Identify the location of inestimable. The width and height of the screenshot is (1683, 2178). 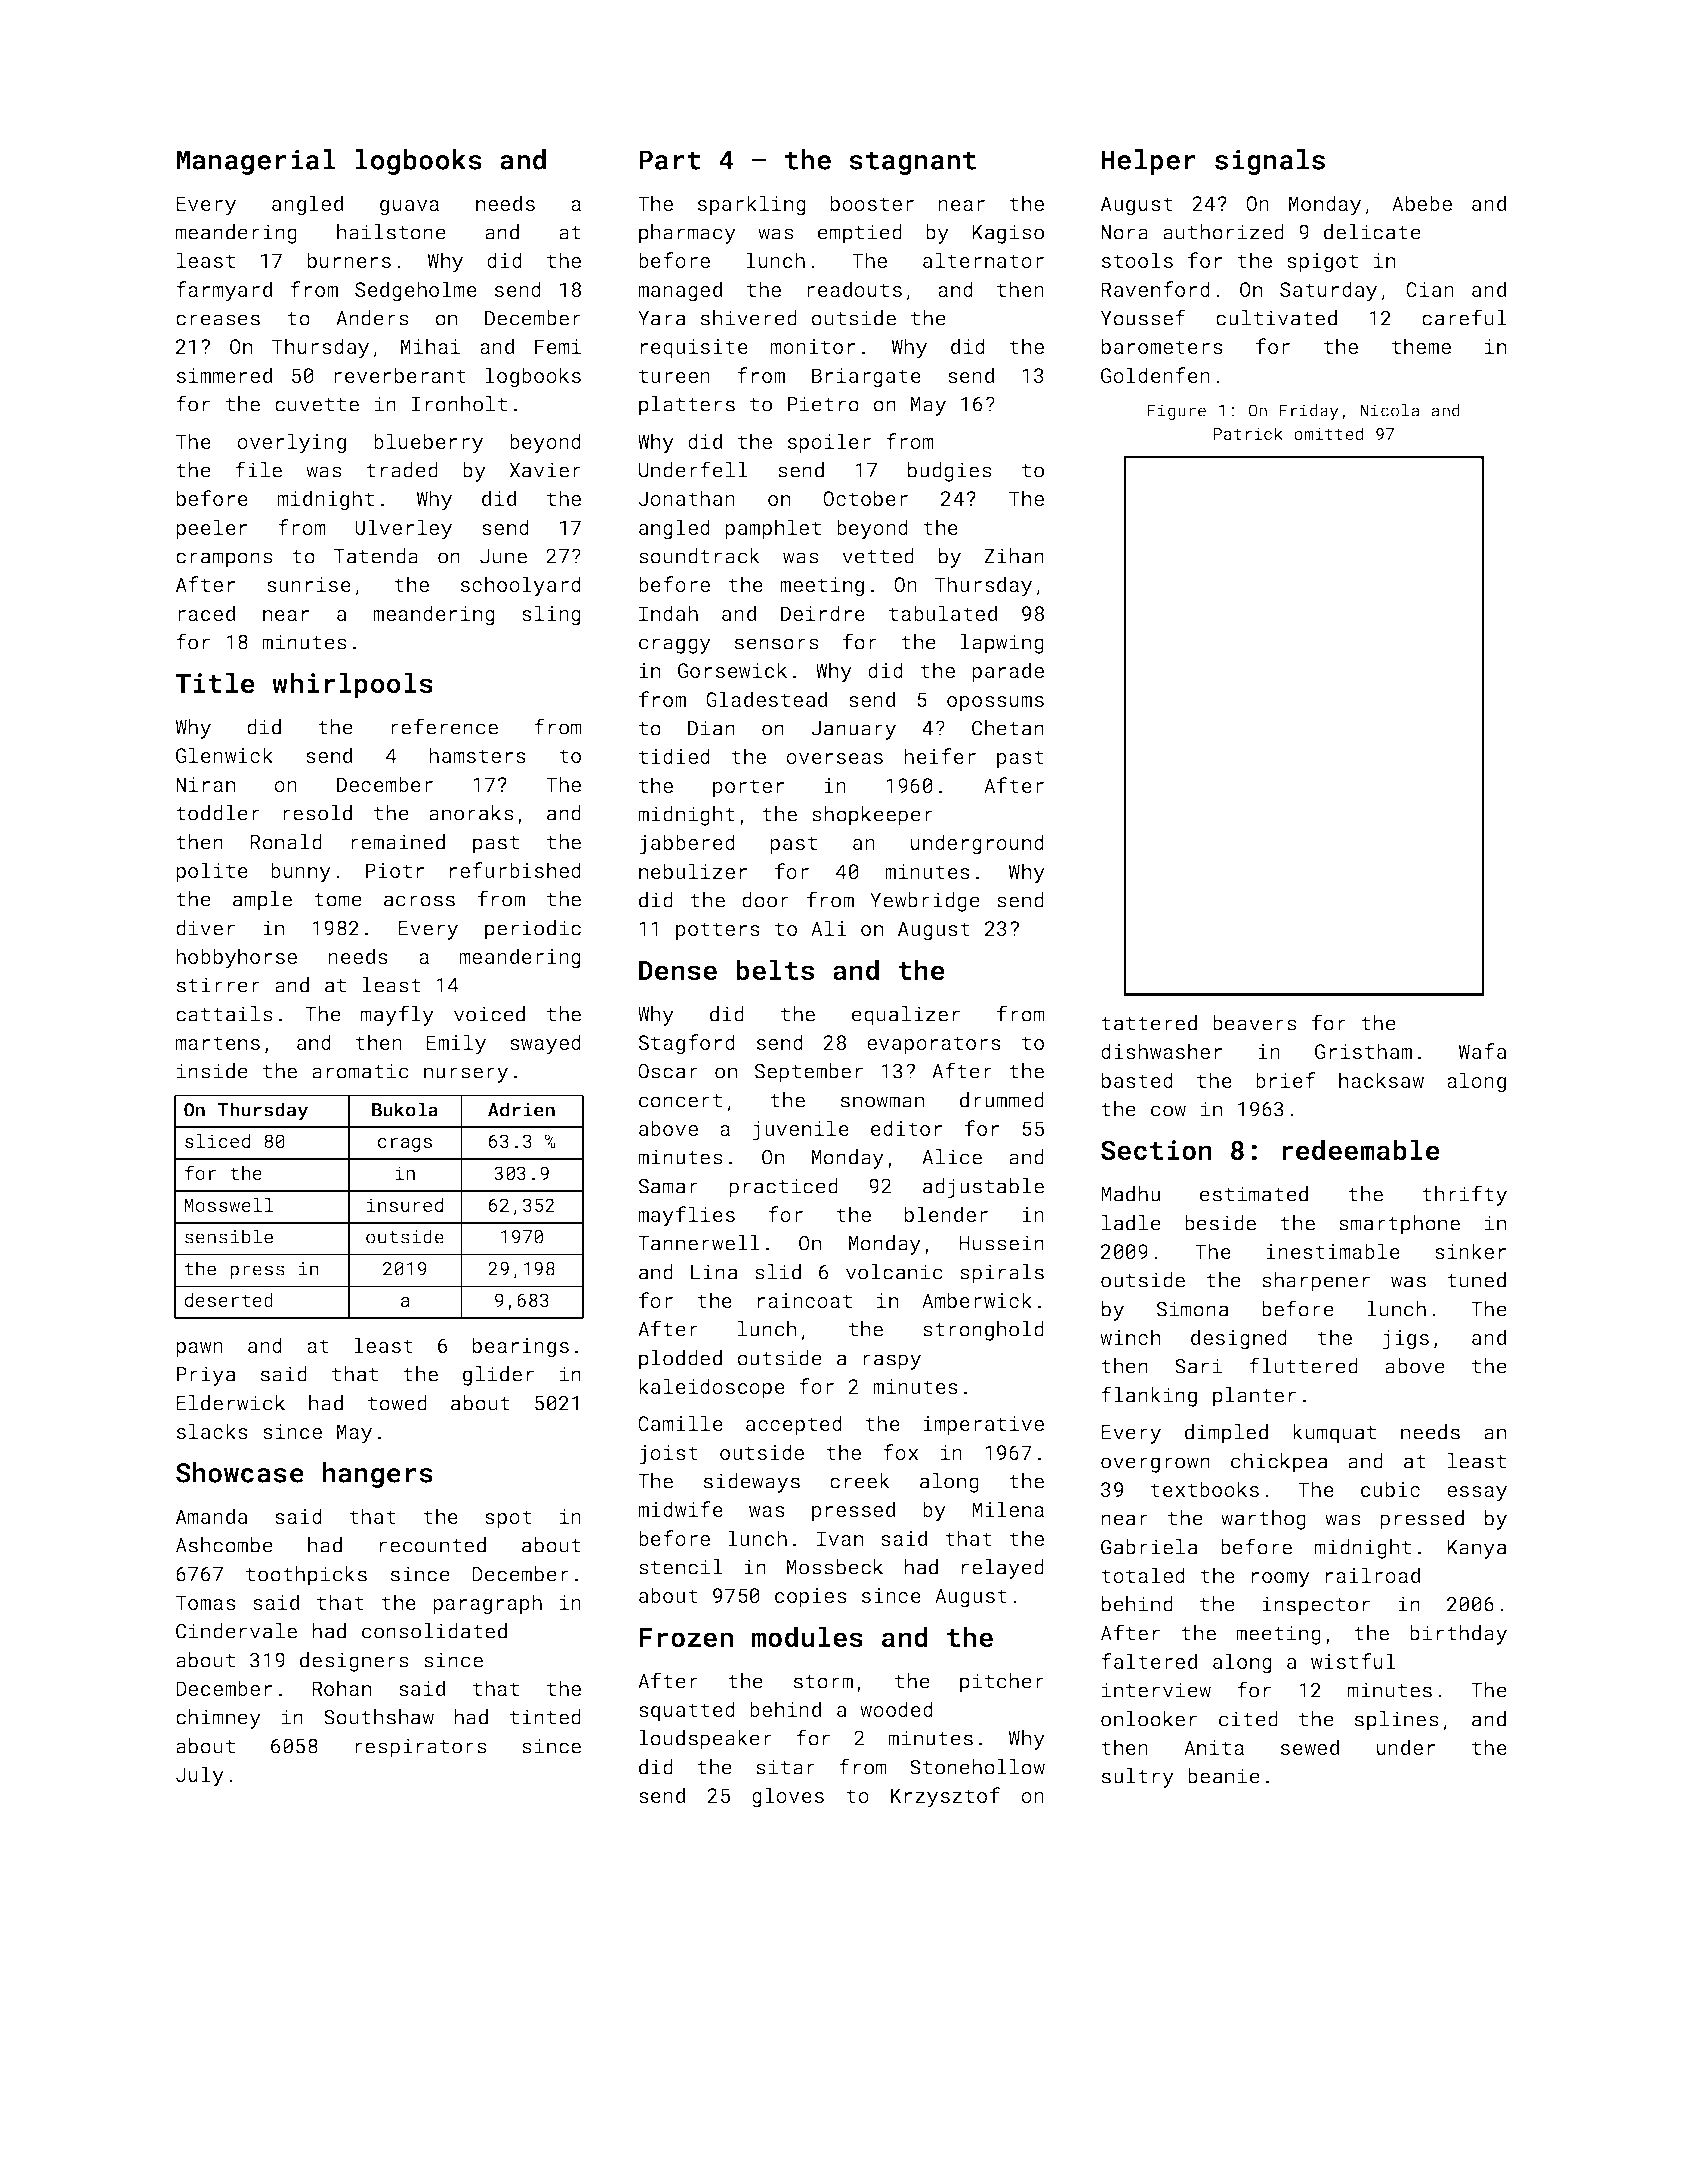
(1333, 1251).
